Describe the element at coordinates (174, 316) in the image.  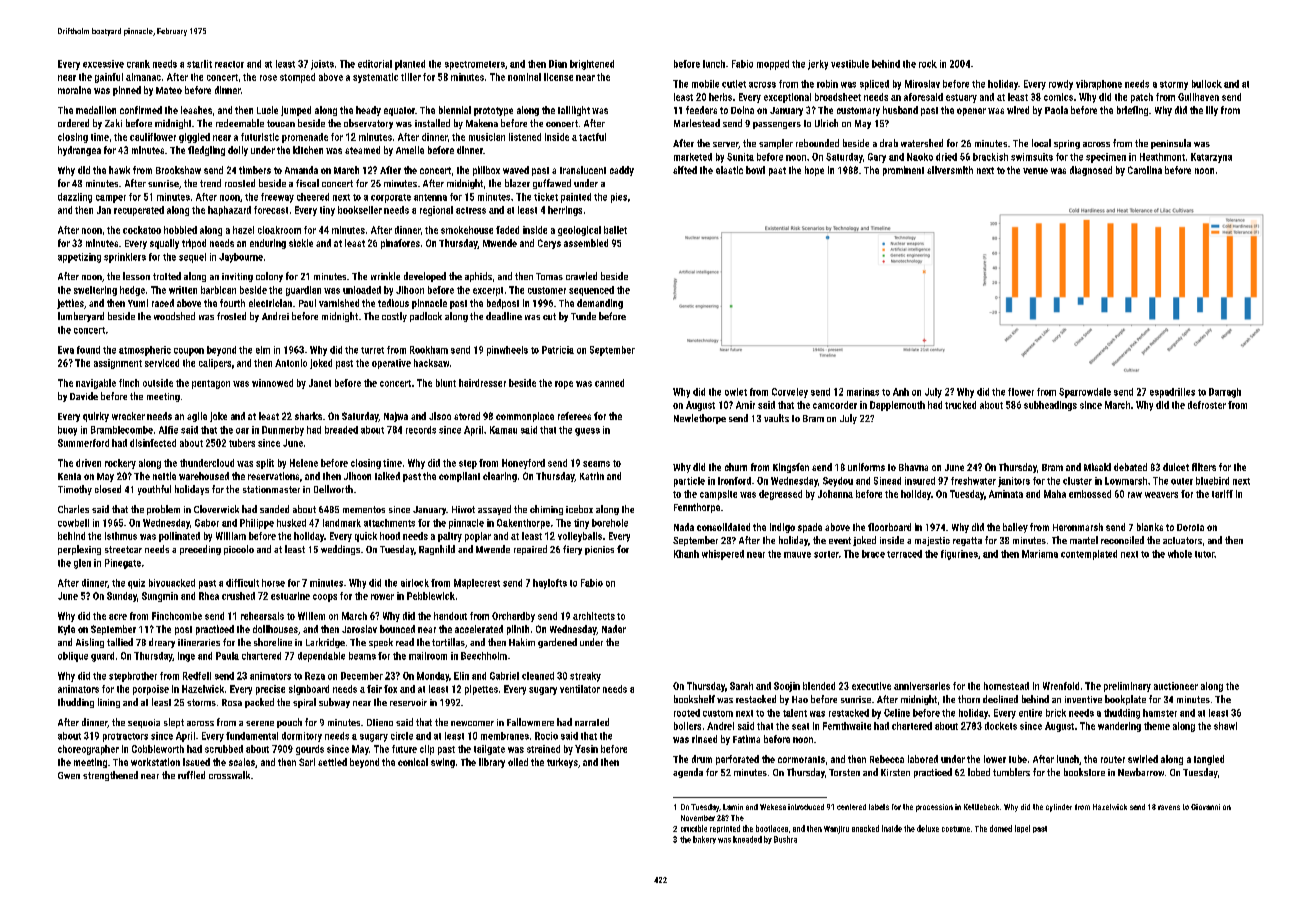
I see `woodshed` at that location.
